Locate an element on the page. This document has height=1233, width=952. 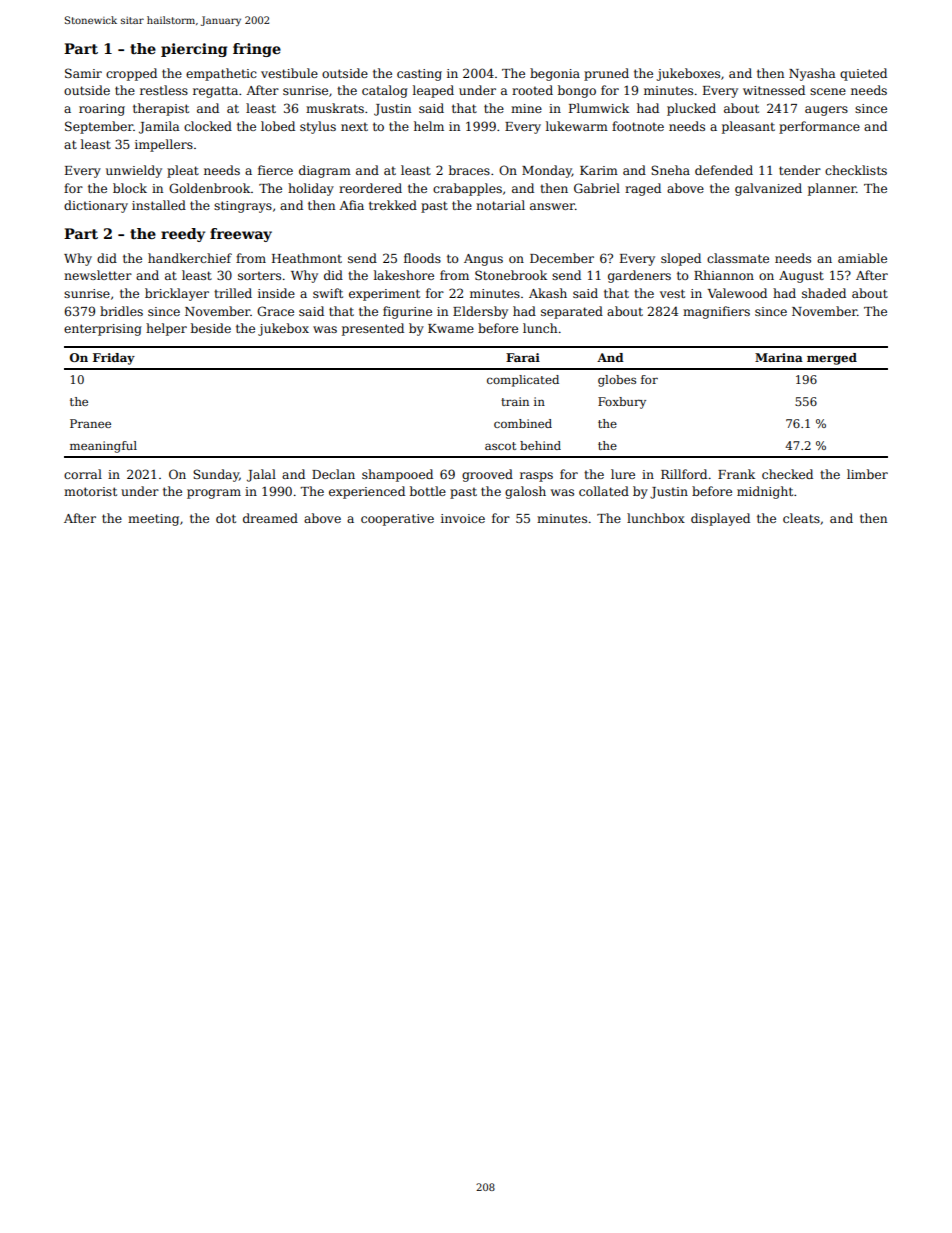
braces is located at coordinates (469, 170).
